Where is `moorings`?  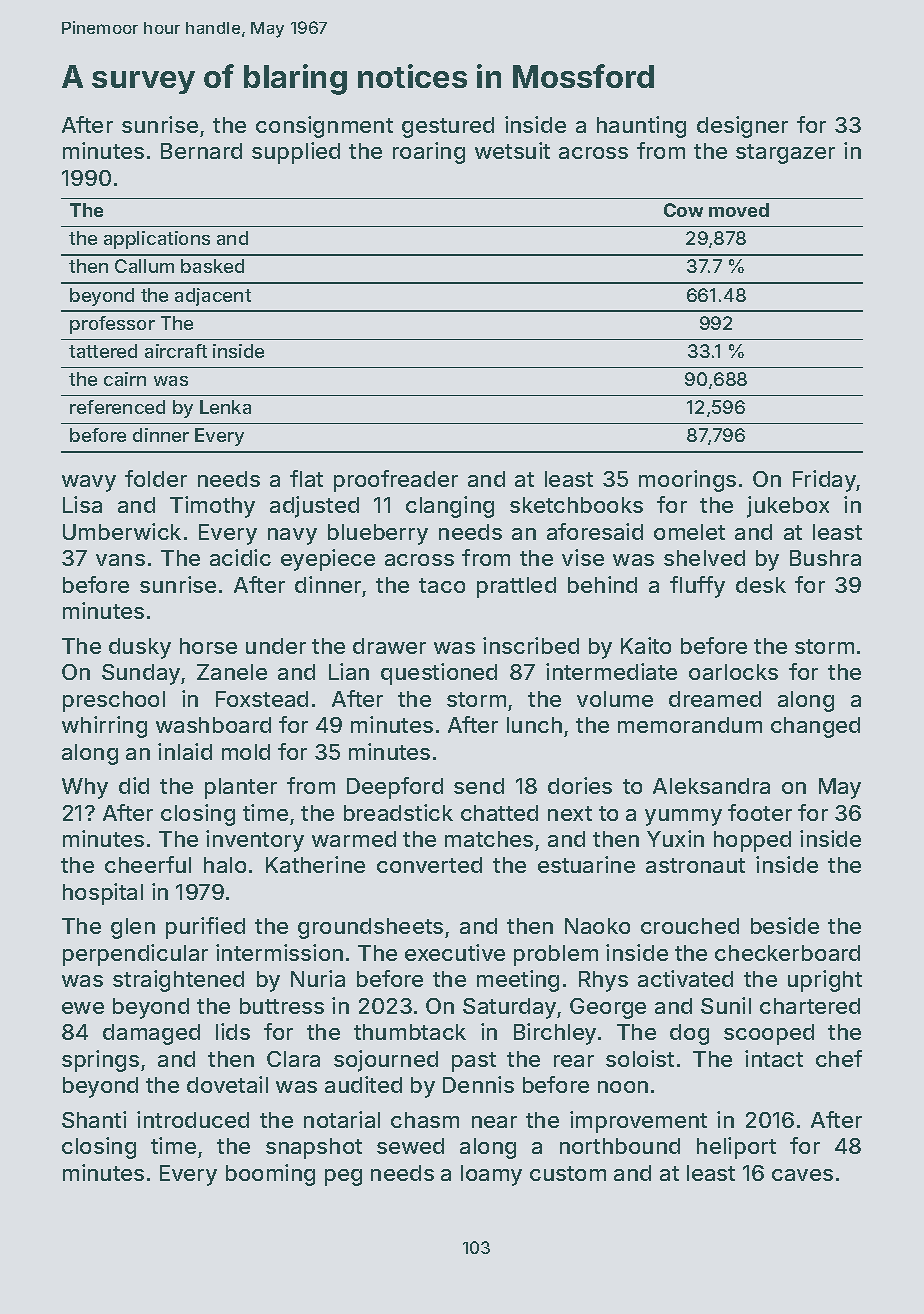 moorings is located at coordinates (687, 481).
